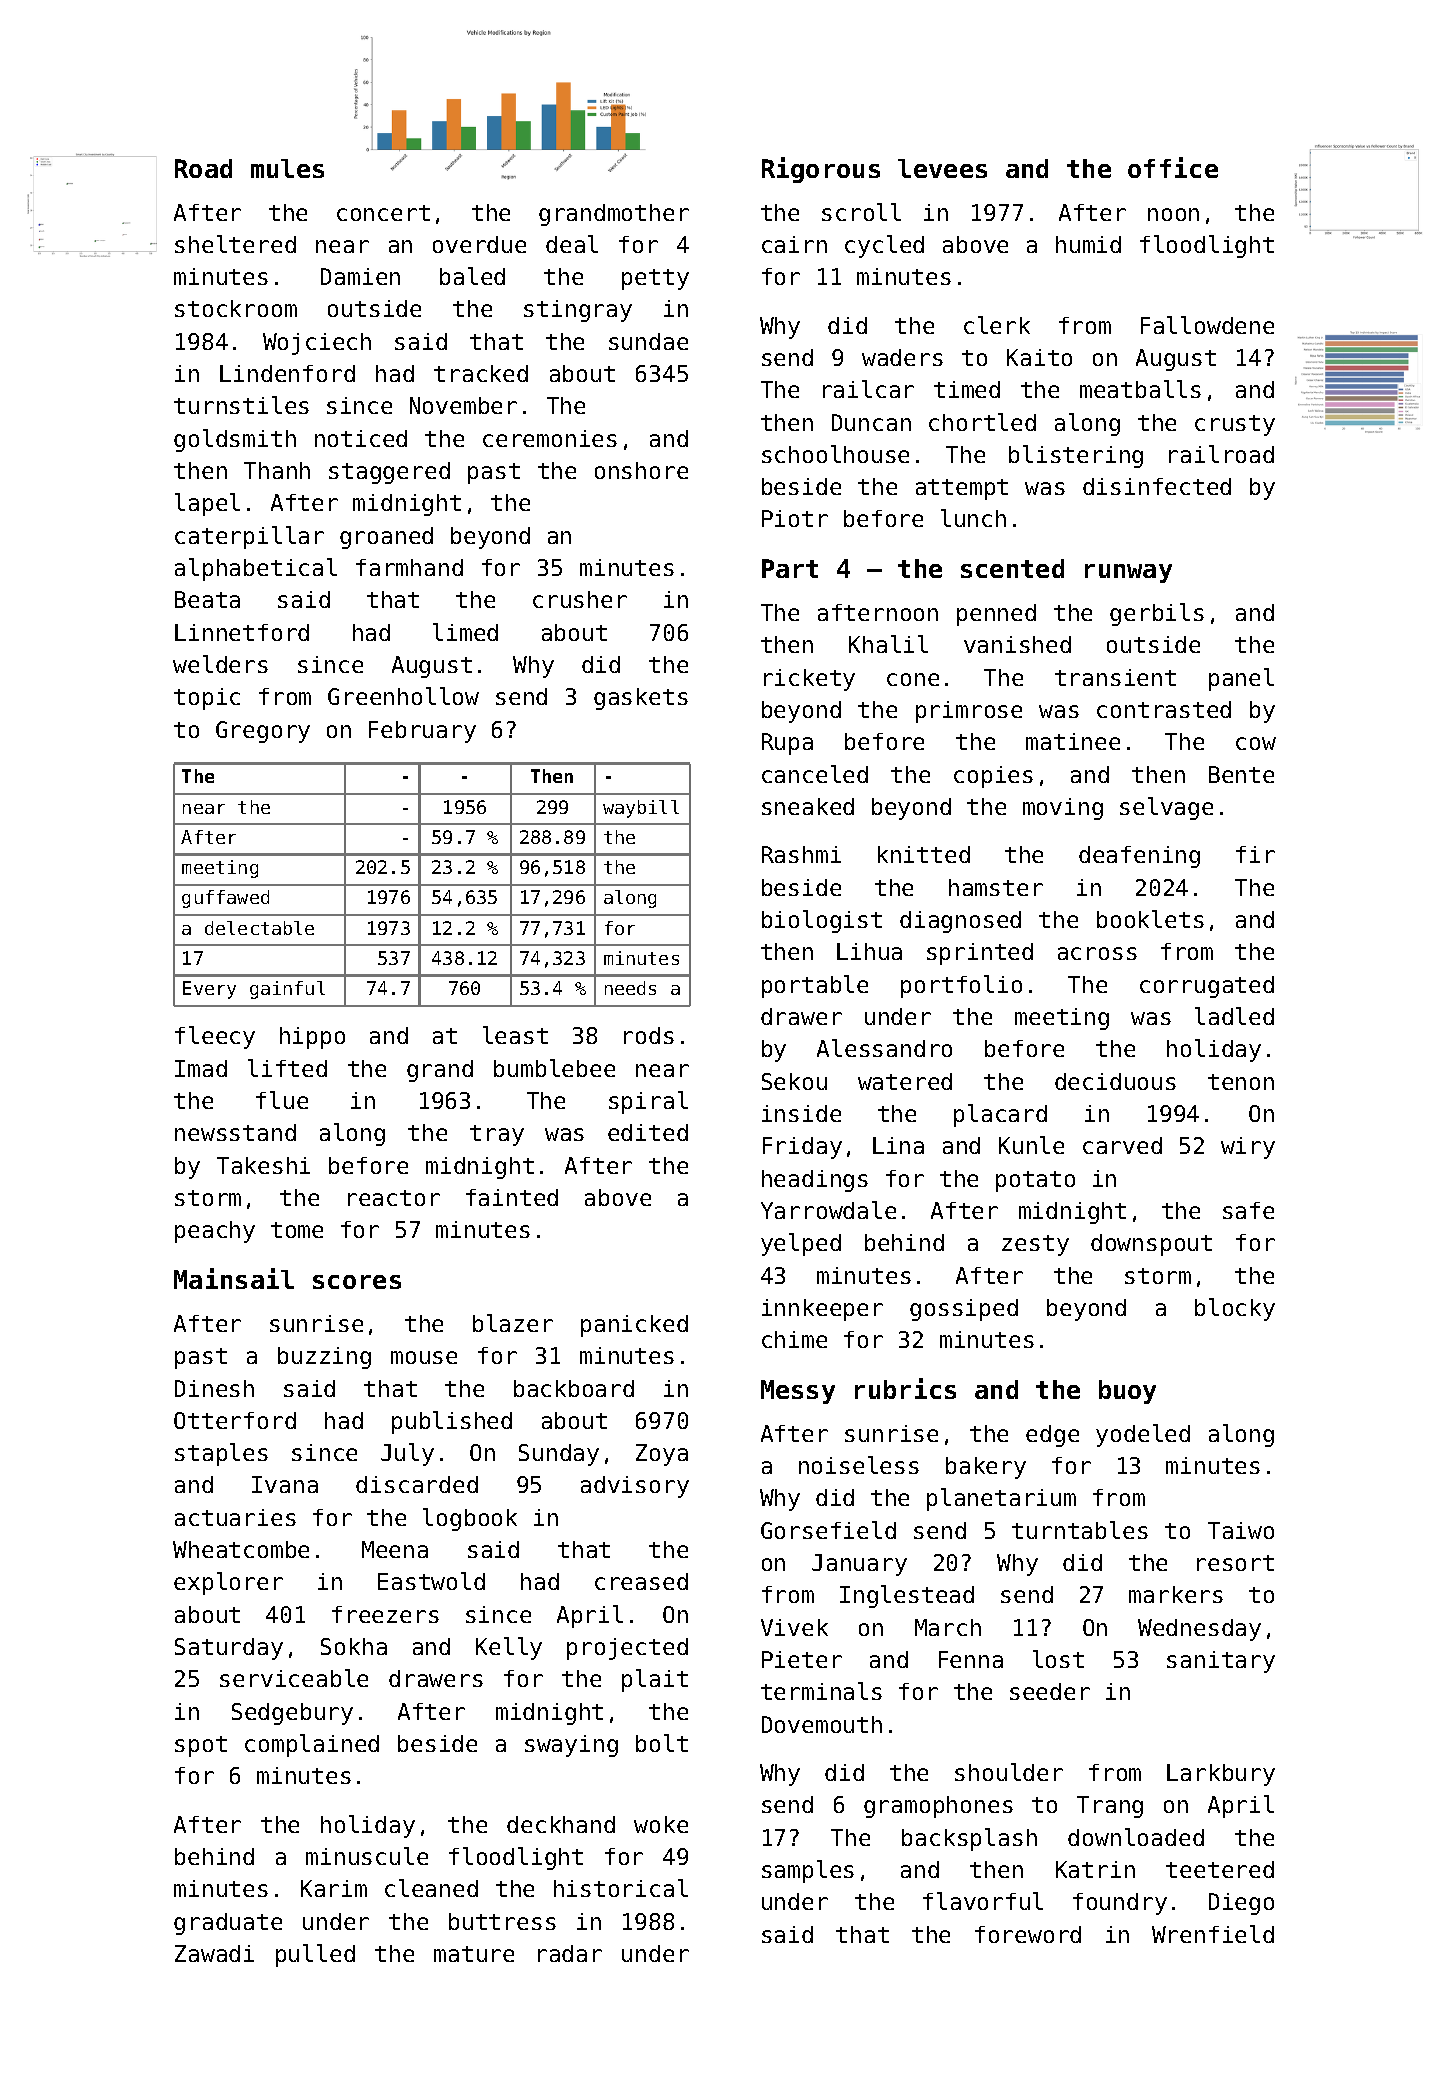  I want to click on foreword, so click(1028, 1934).
